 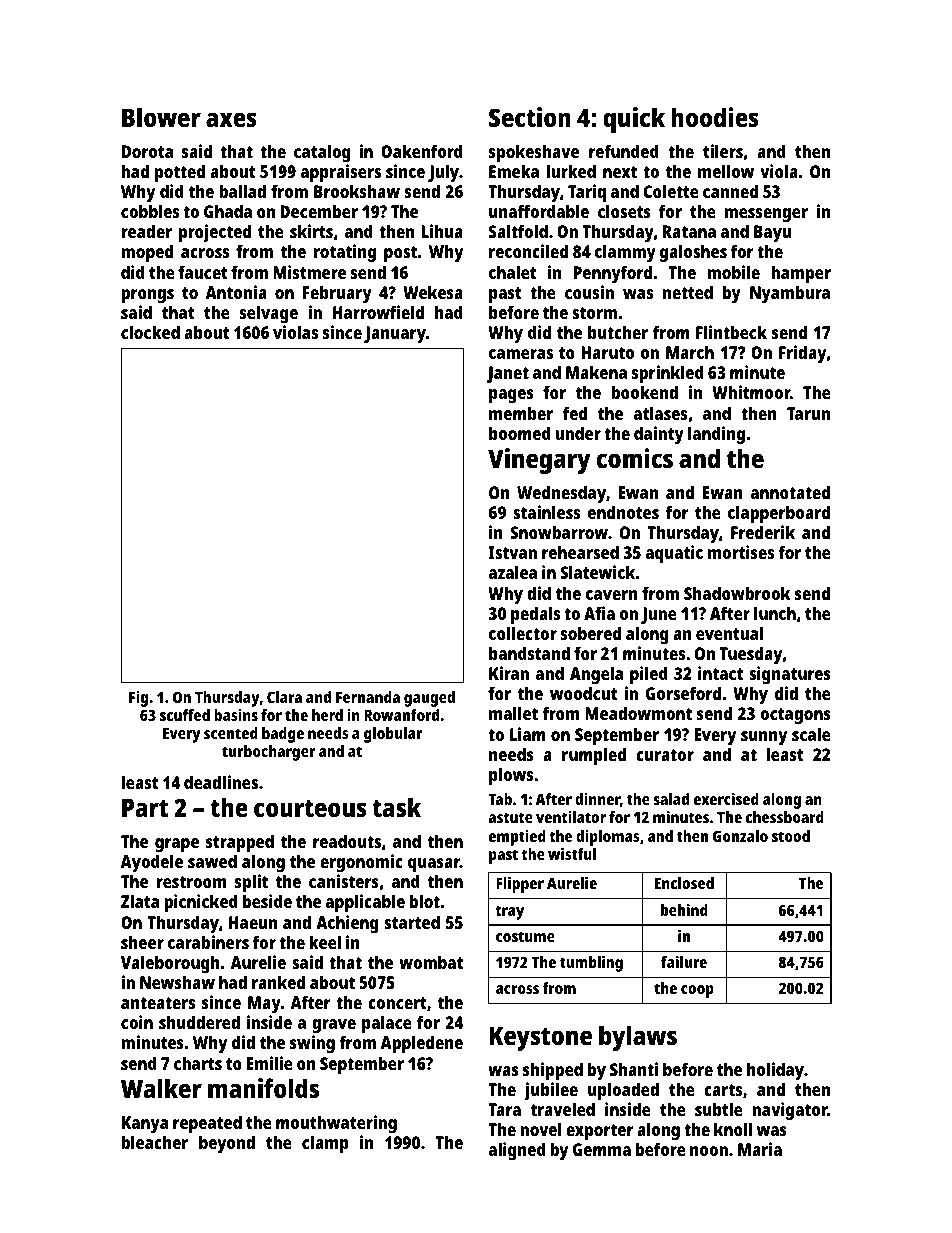 I want to click on Section, so click(x=530, y=117).
